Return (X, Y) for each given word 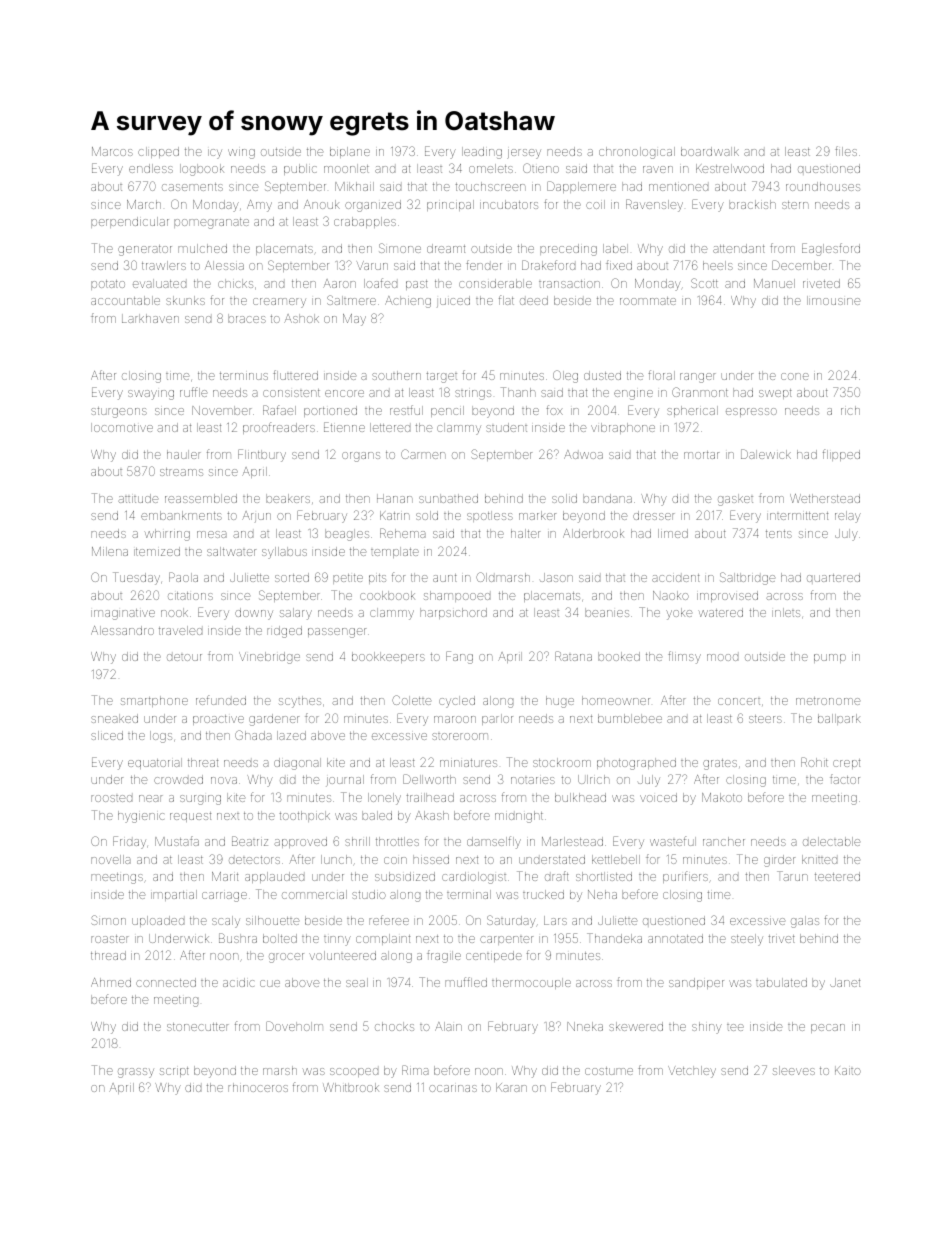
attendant (739, 248)
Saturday (511, 921)
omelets (491, 168)
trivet (781, 939)
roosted (111, 798)
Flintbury (262, 455)
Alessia (224, 265)
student (506, 427)
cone (795, 376)
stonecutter (198, 1027)
